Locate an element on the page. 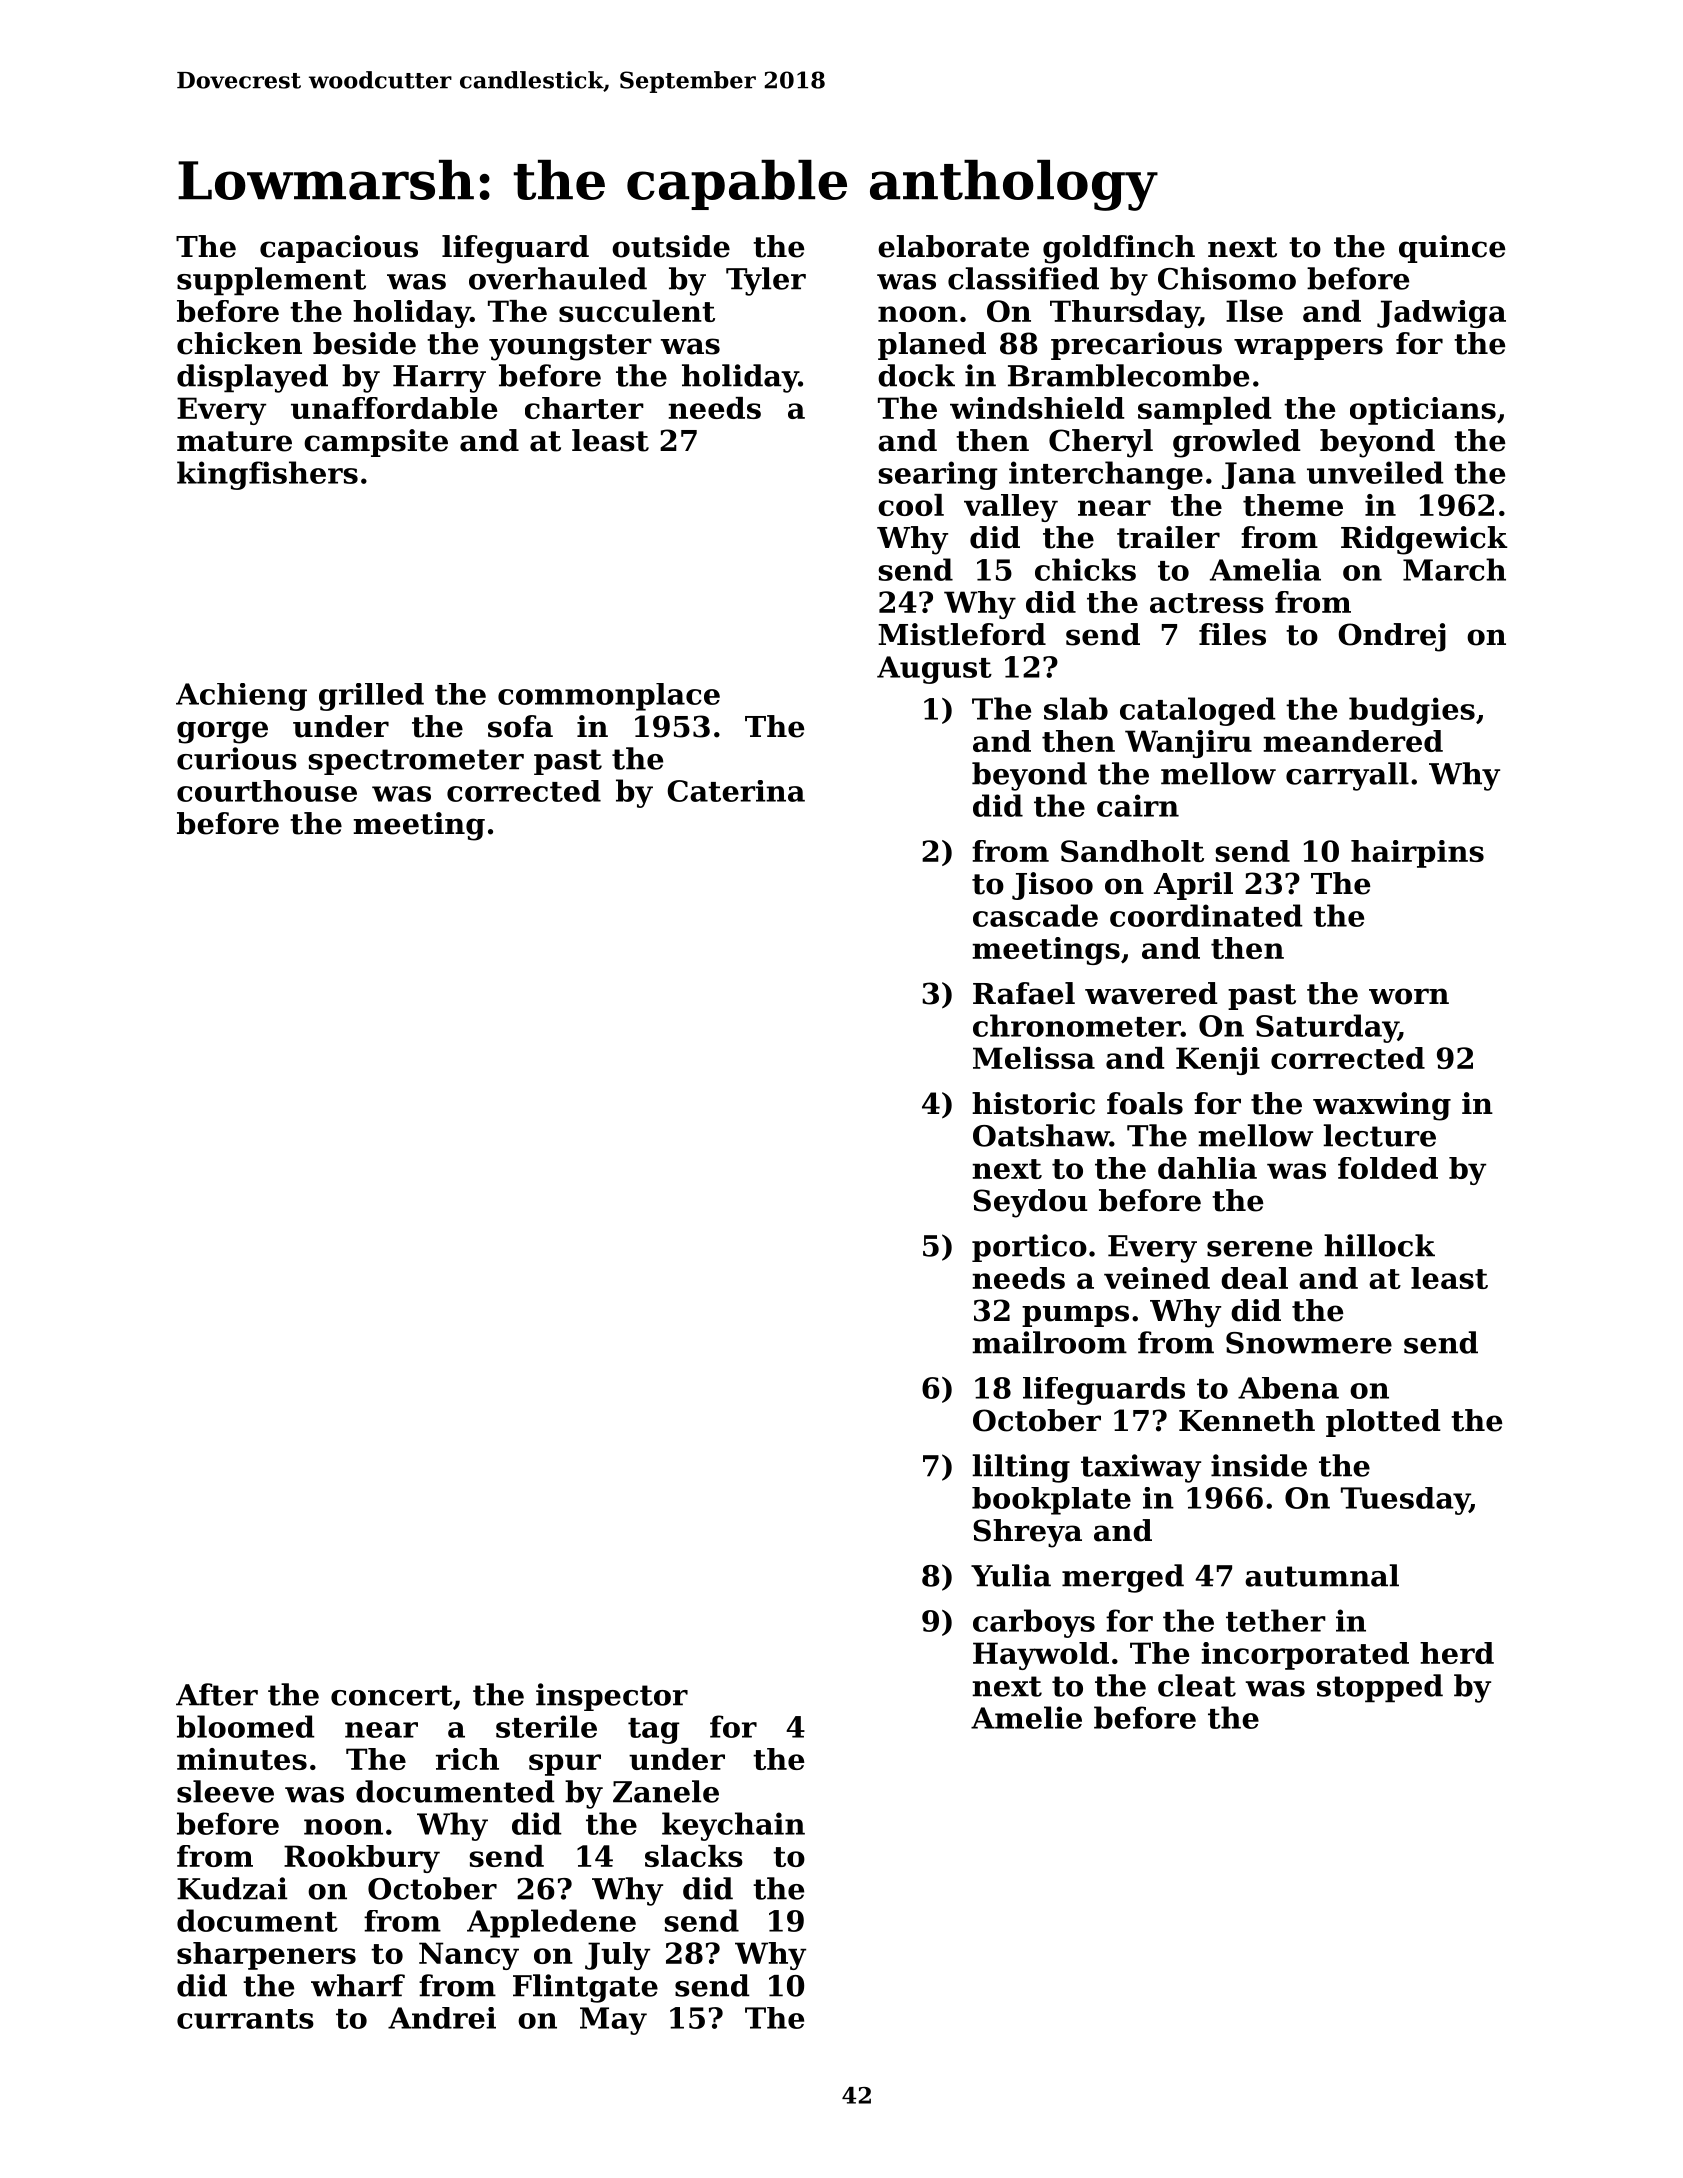 The image size is (1683, 2178). Seydou is located at coordinates (1030, 1203).
